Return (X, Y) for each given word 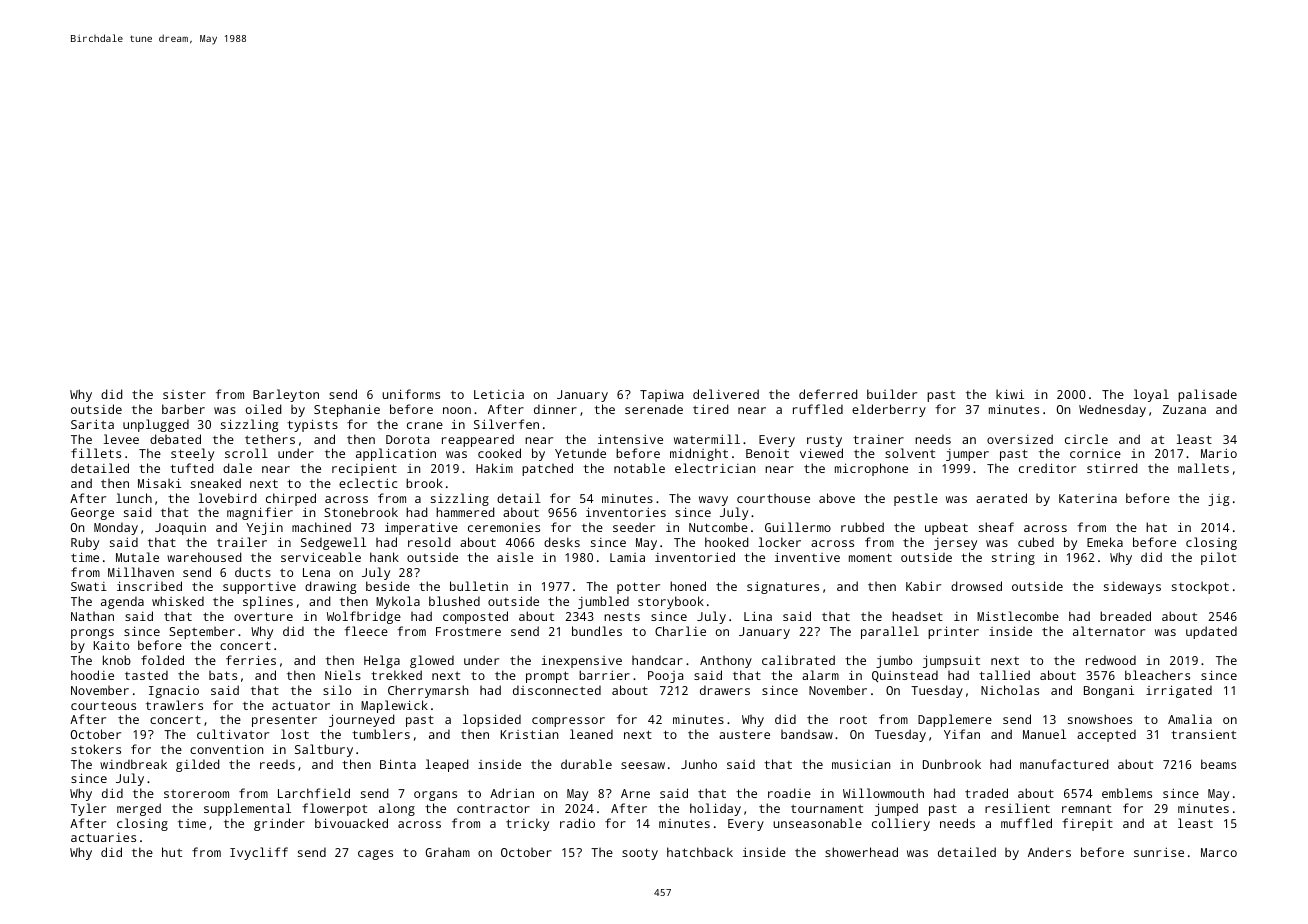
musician (861, 764)
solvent (910, 453)
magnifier (260, 513)
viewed (821, 453)
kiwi (1010, 394)
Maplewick (394, 706)
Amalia (1190, 719)
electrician (715, 468)
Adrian (512, 793)
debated (175, 439)
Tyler (88, 809)
